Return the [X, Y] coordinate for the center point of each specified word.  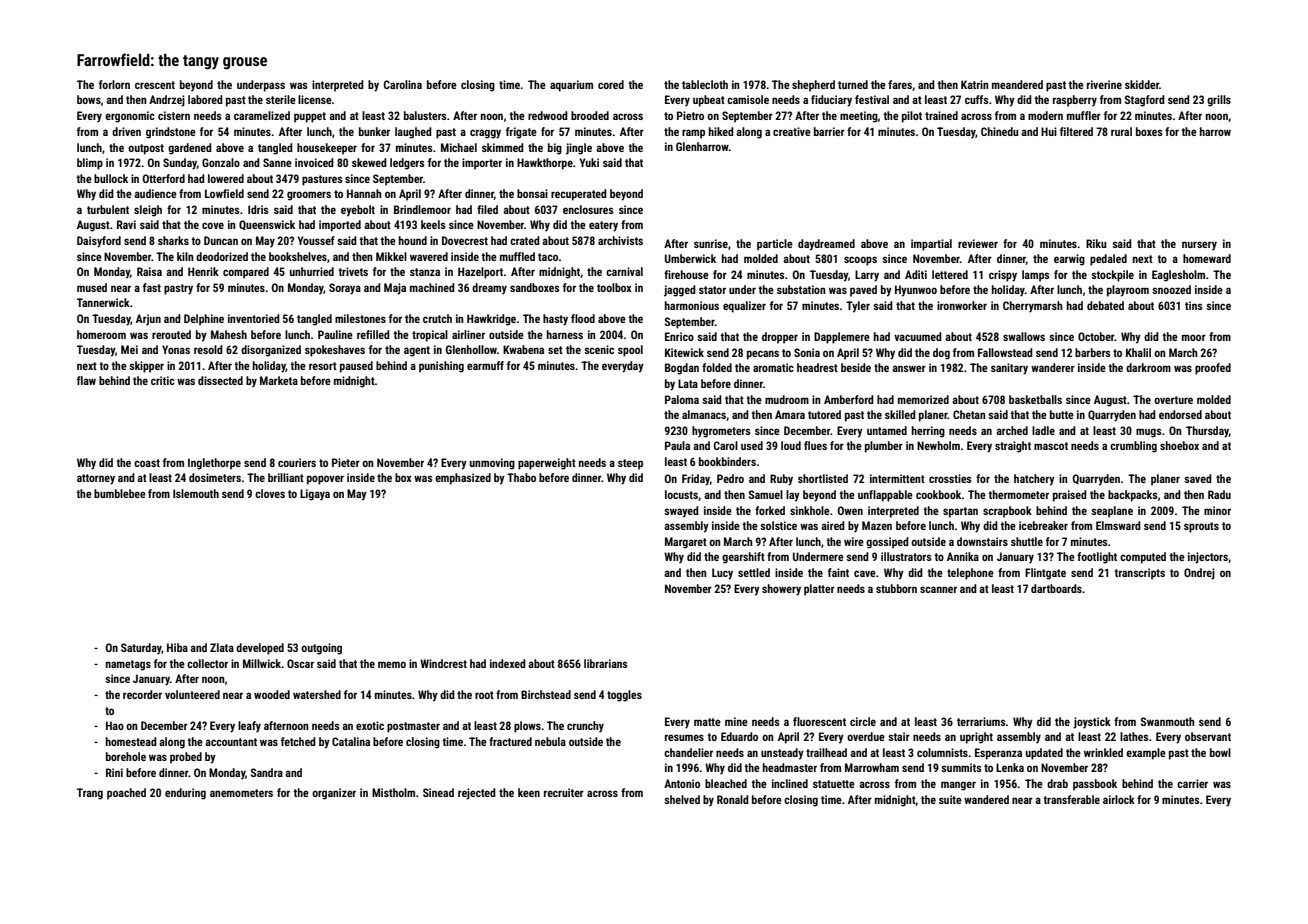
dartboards [1056, 588]
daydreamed [826, 245]
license [315, 99]
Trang [90, 794]
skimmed [503, 147]
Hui [1049, 131]
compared [246, 273]
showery [781, 590]
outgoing [321, 649]
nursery [1199, 246]
